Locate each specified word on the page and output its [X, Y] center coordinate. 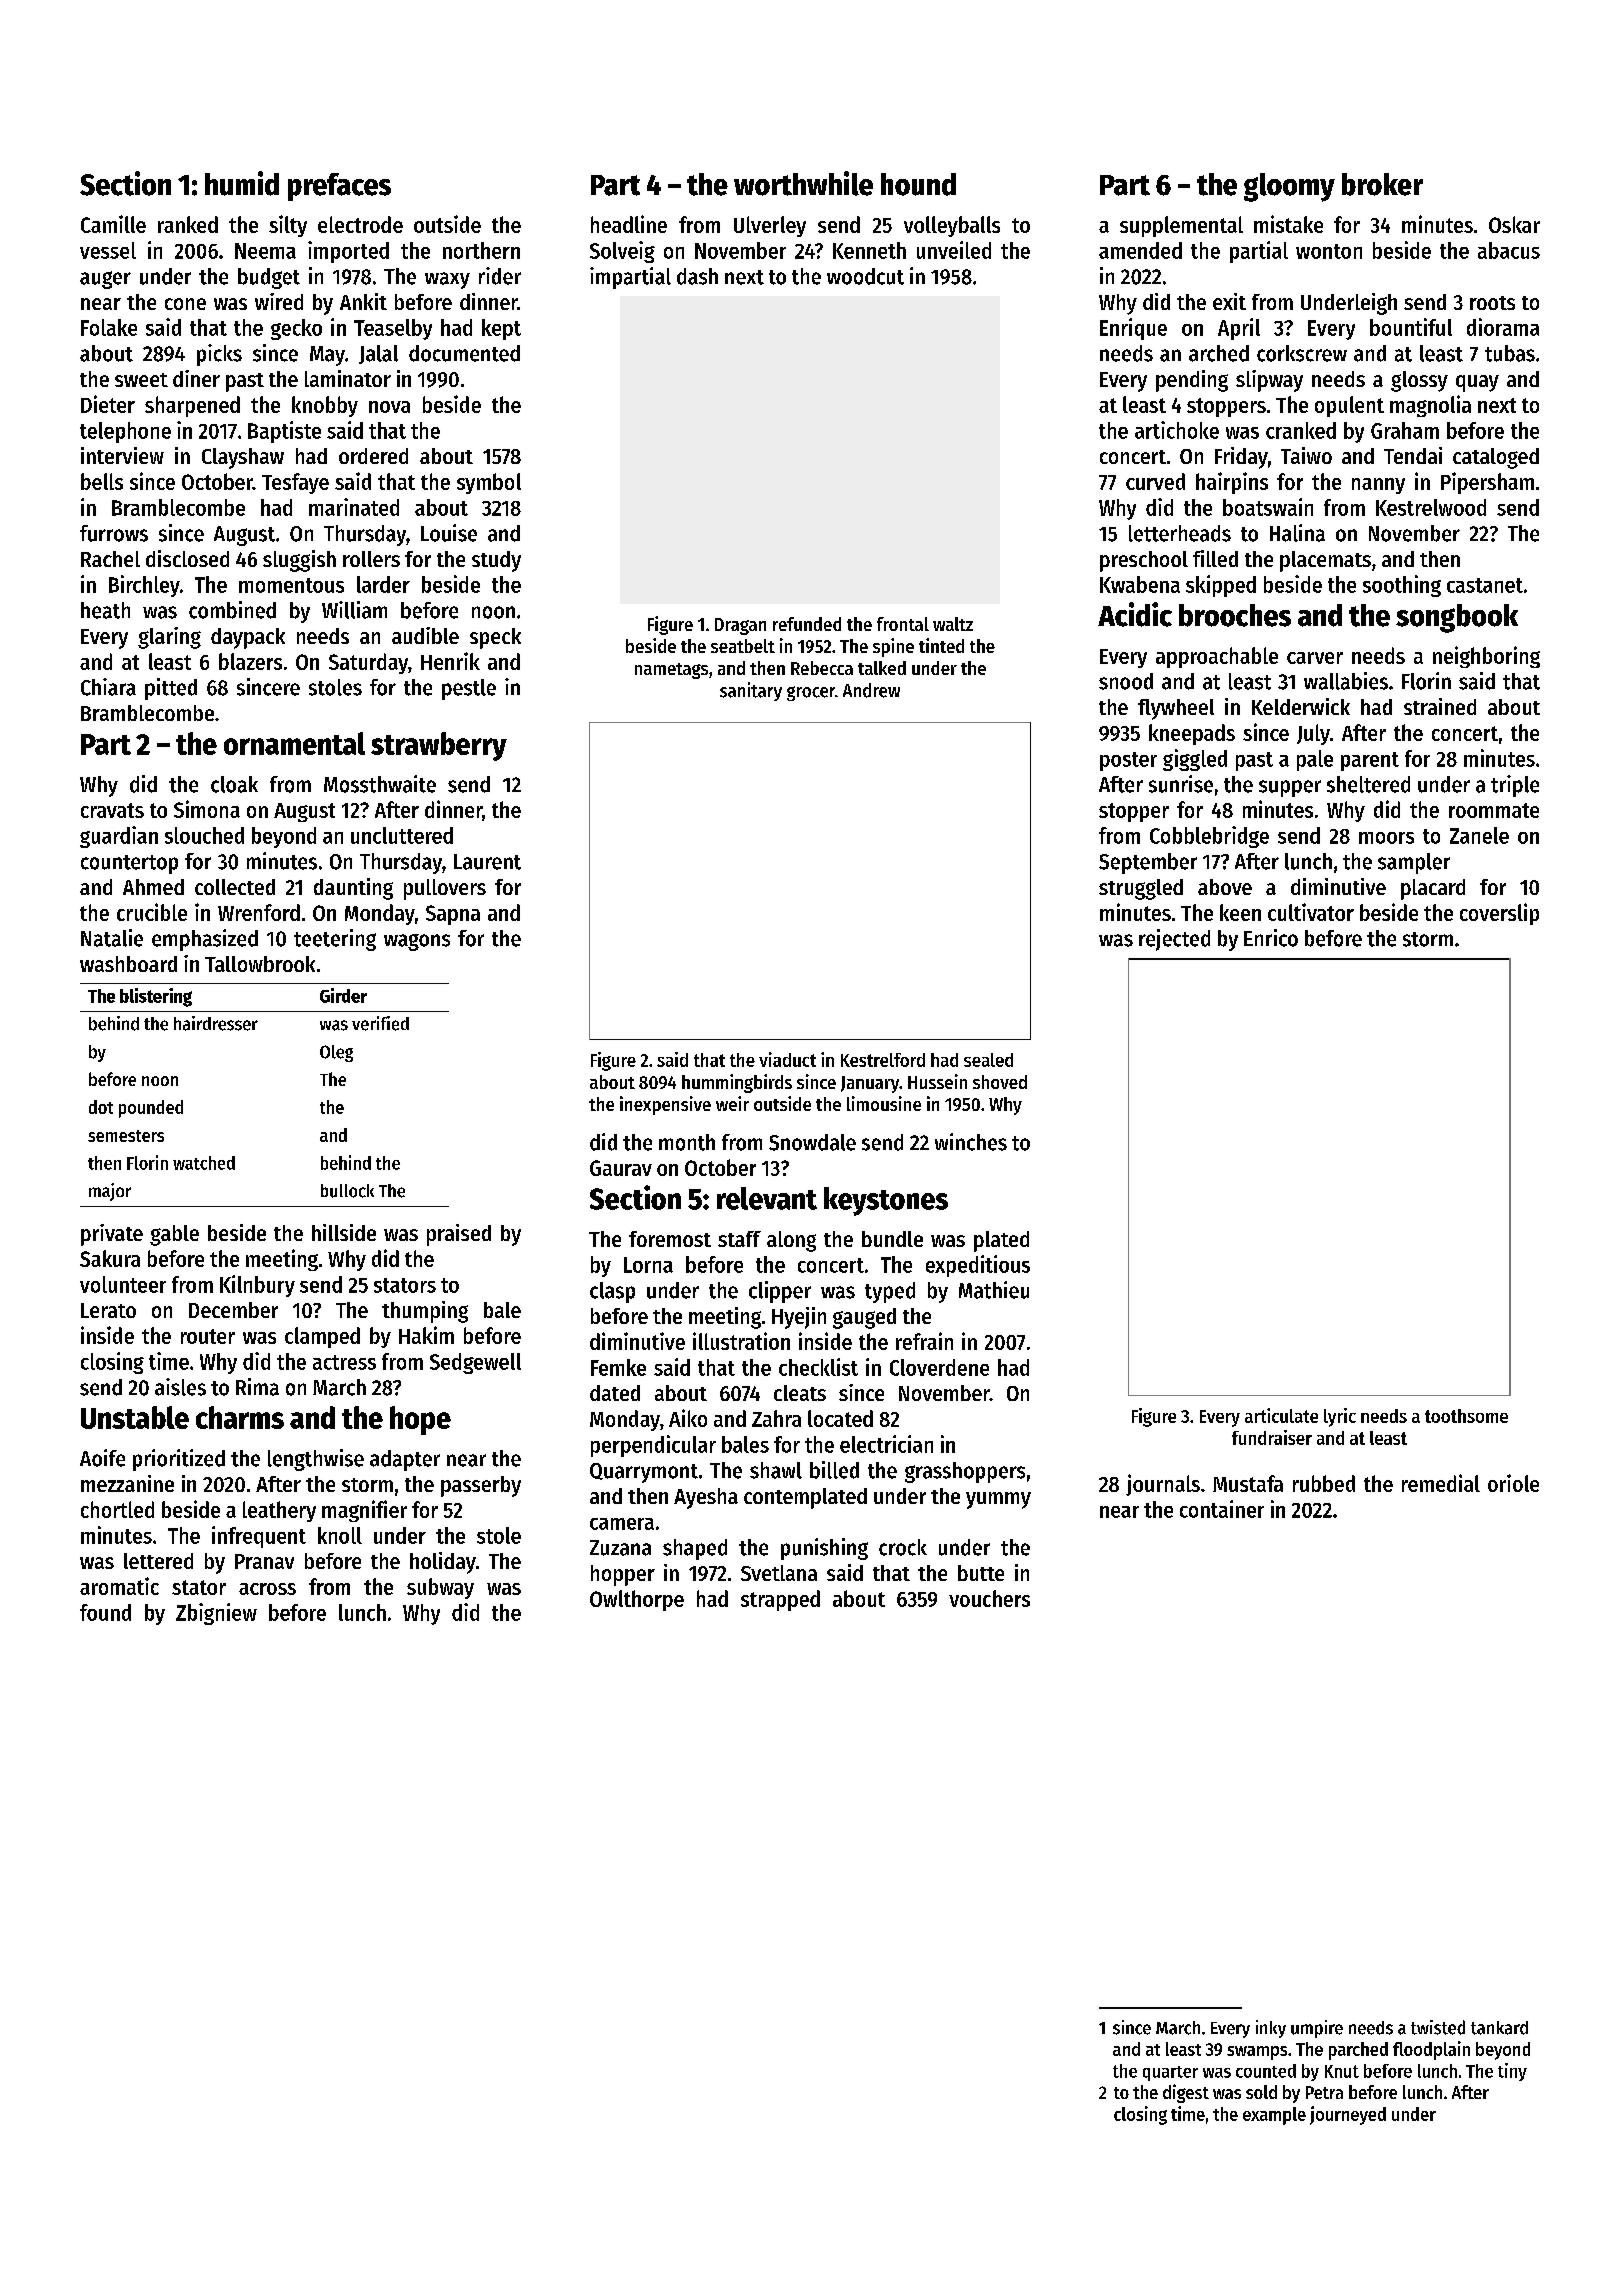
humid [242, 183]
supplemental [1181, 226]
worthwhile [803, 183]
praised [459, 1235]
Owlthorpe [637, 1600]
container [1222, 1509]
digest [1186, 2093]
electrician [886, 1444]
